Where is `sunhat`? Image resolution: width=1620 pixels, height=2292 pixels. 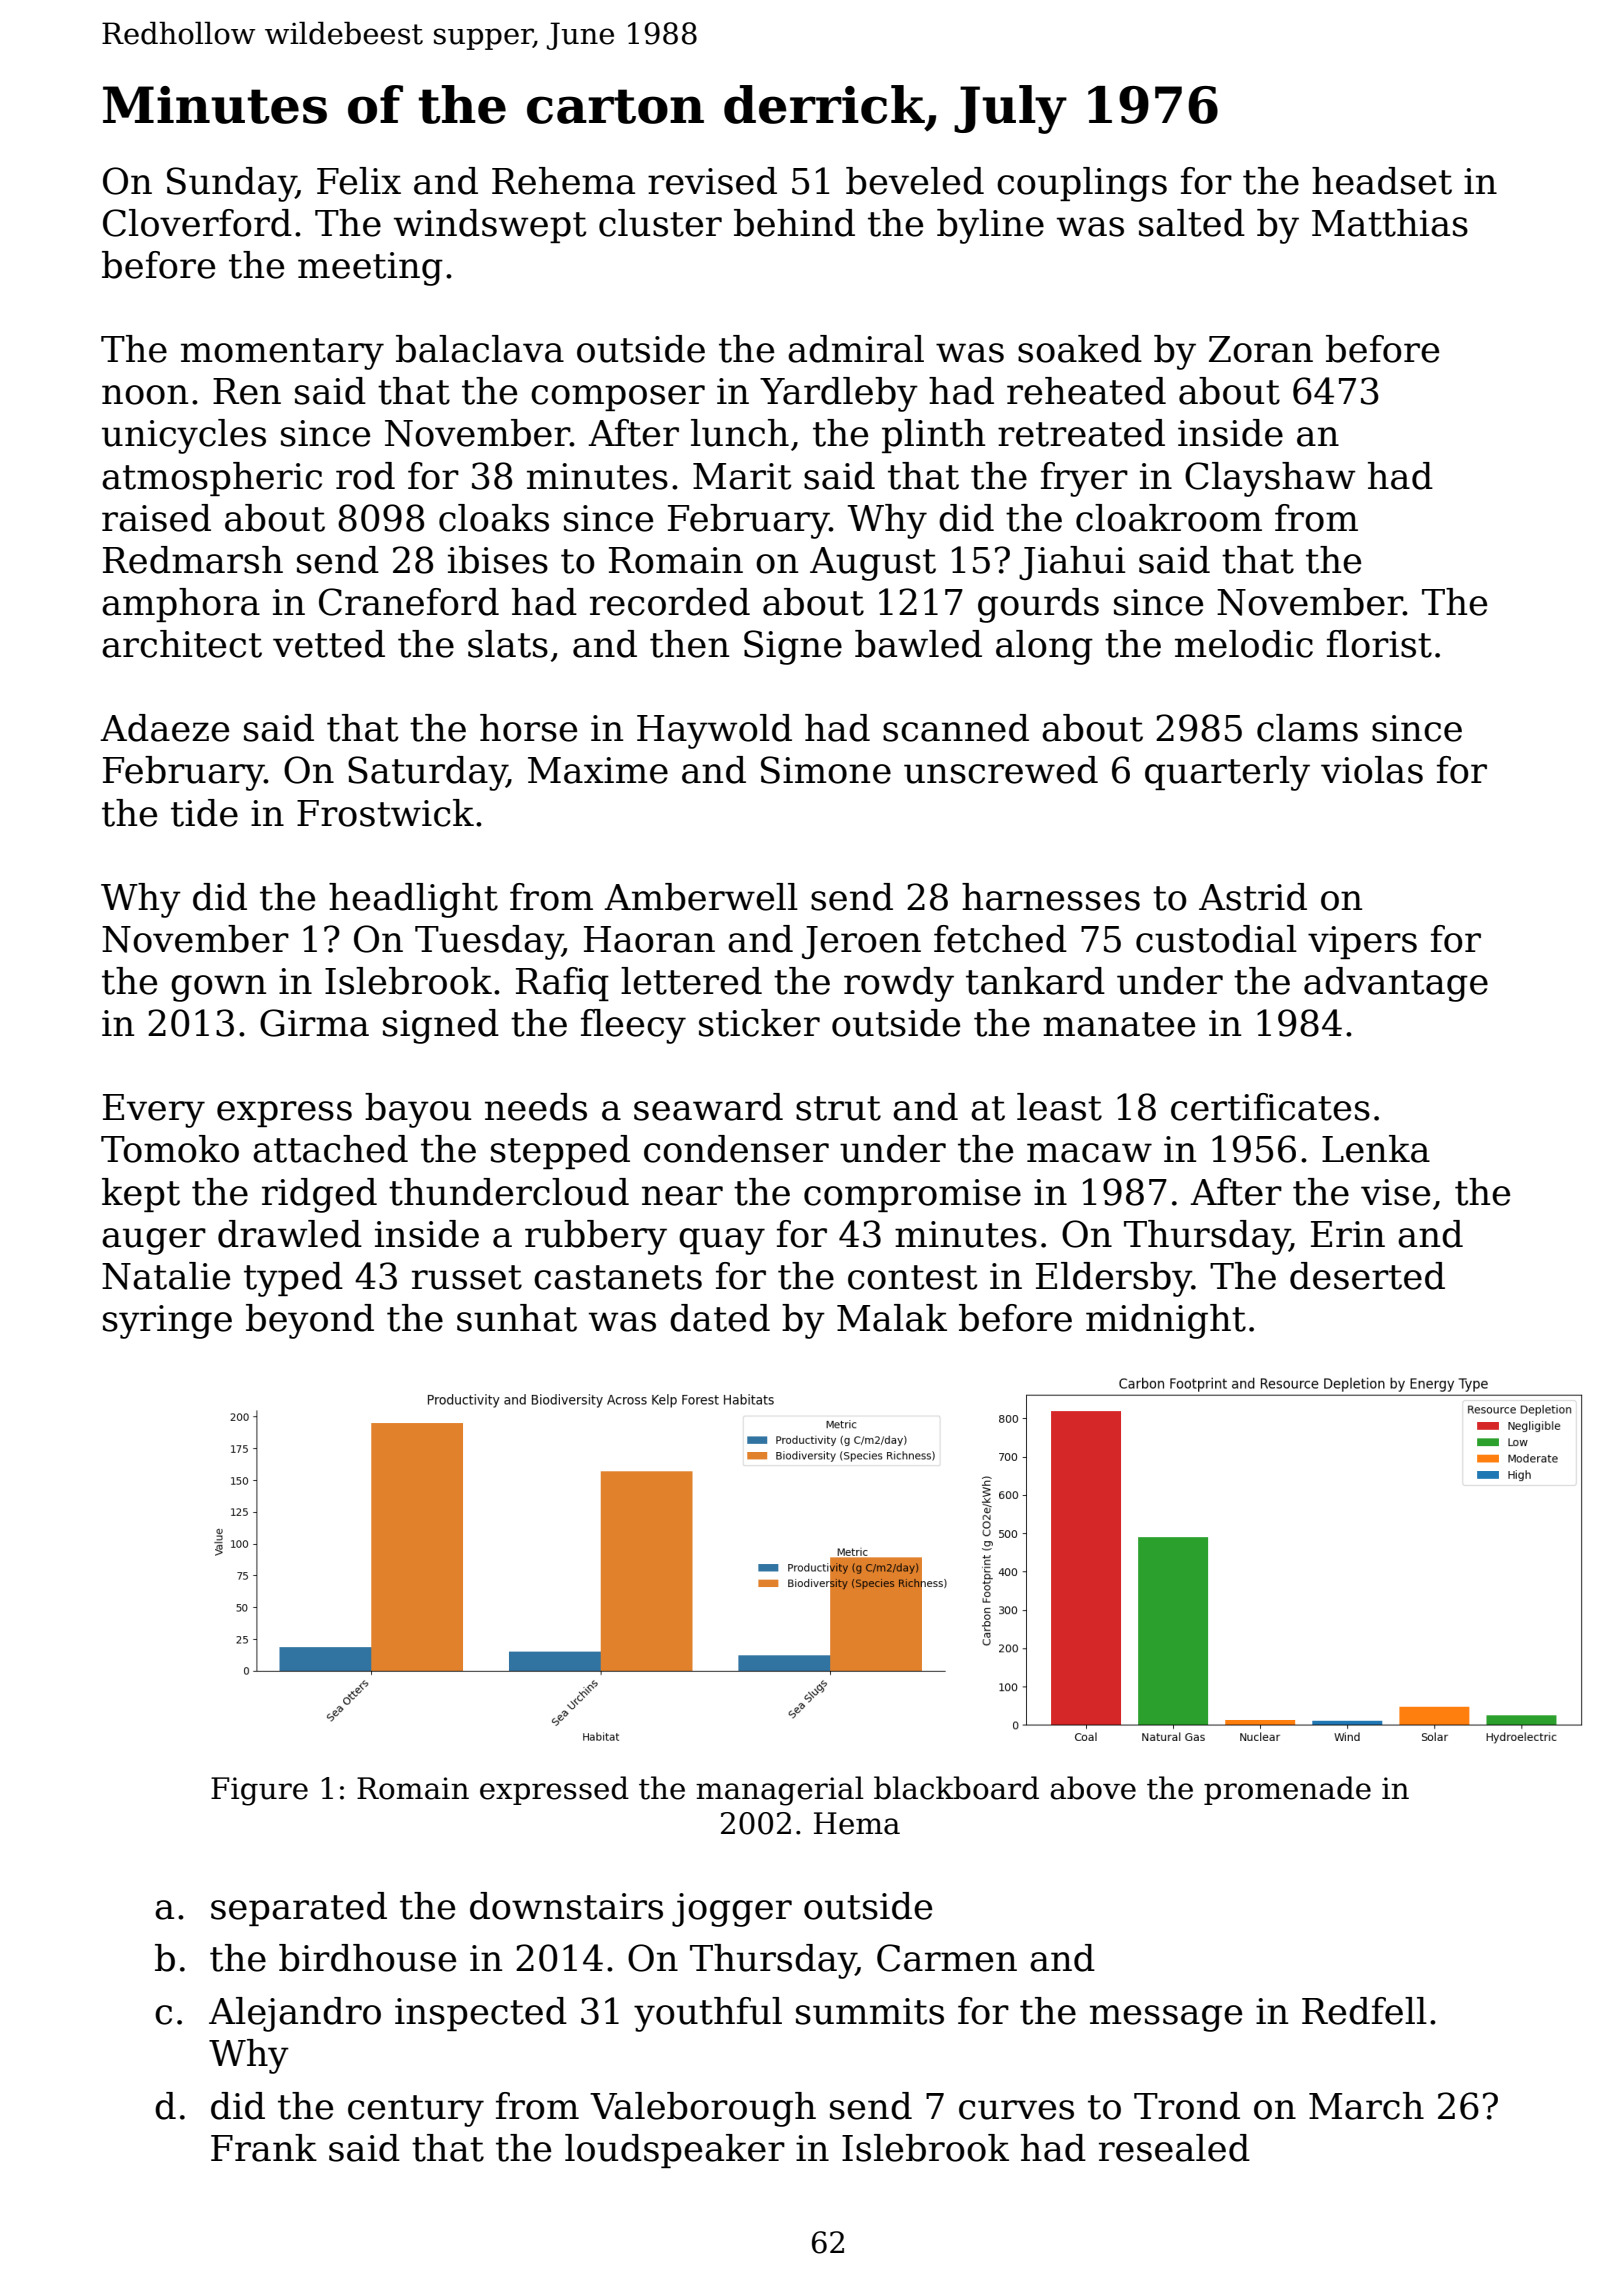 sunhat is located at coordinates (517, 1318).
